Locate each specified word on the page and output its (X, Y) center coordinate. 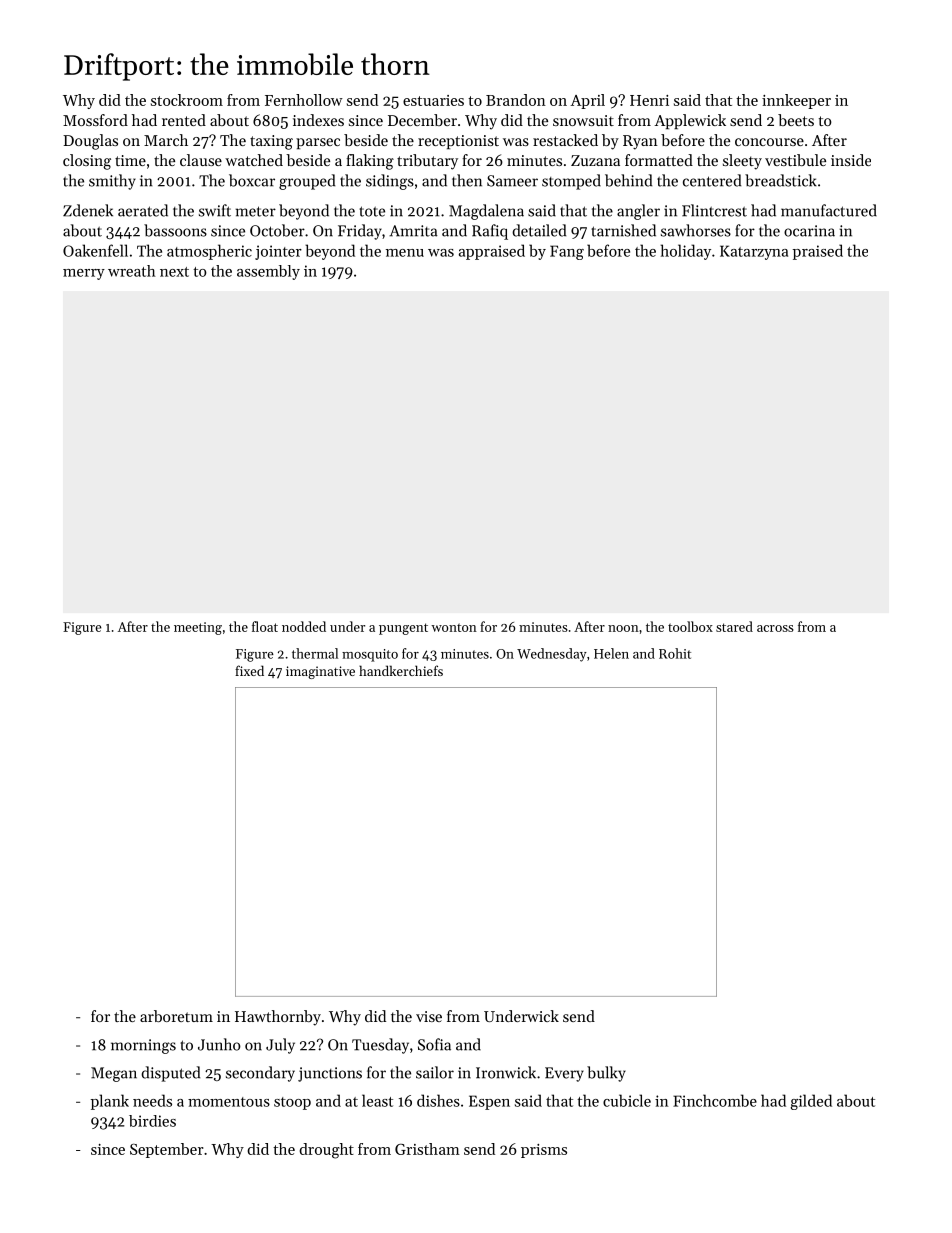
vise (429, 1016)
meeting (198, 628)
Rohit (675, 653)
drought (326, 1151)
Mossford (95, 120)
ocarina (809, 231)
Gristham (427, 1149)
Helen (611, 653)
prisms (544, 1151)
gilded (811, 1102)
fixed (249, 670)
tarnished (623, 230)
